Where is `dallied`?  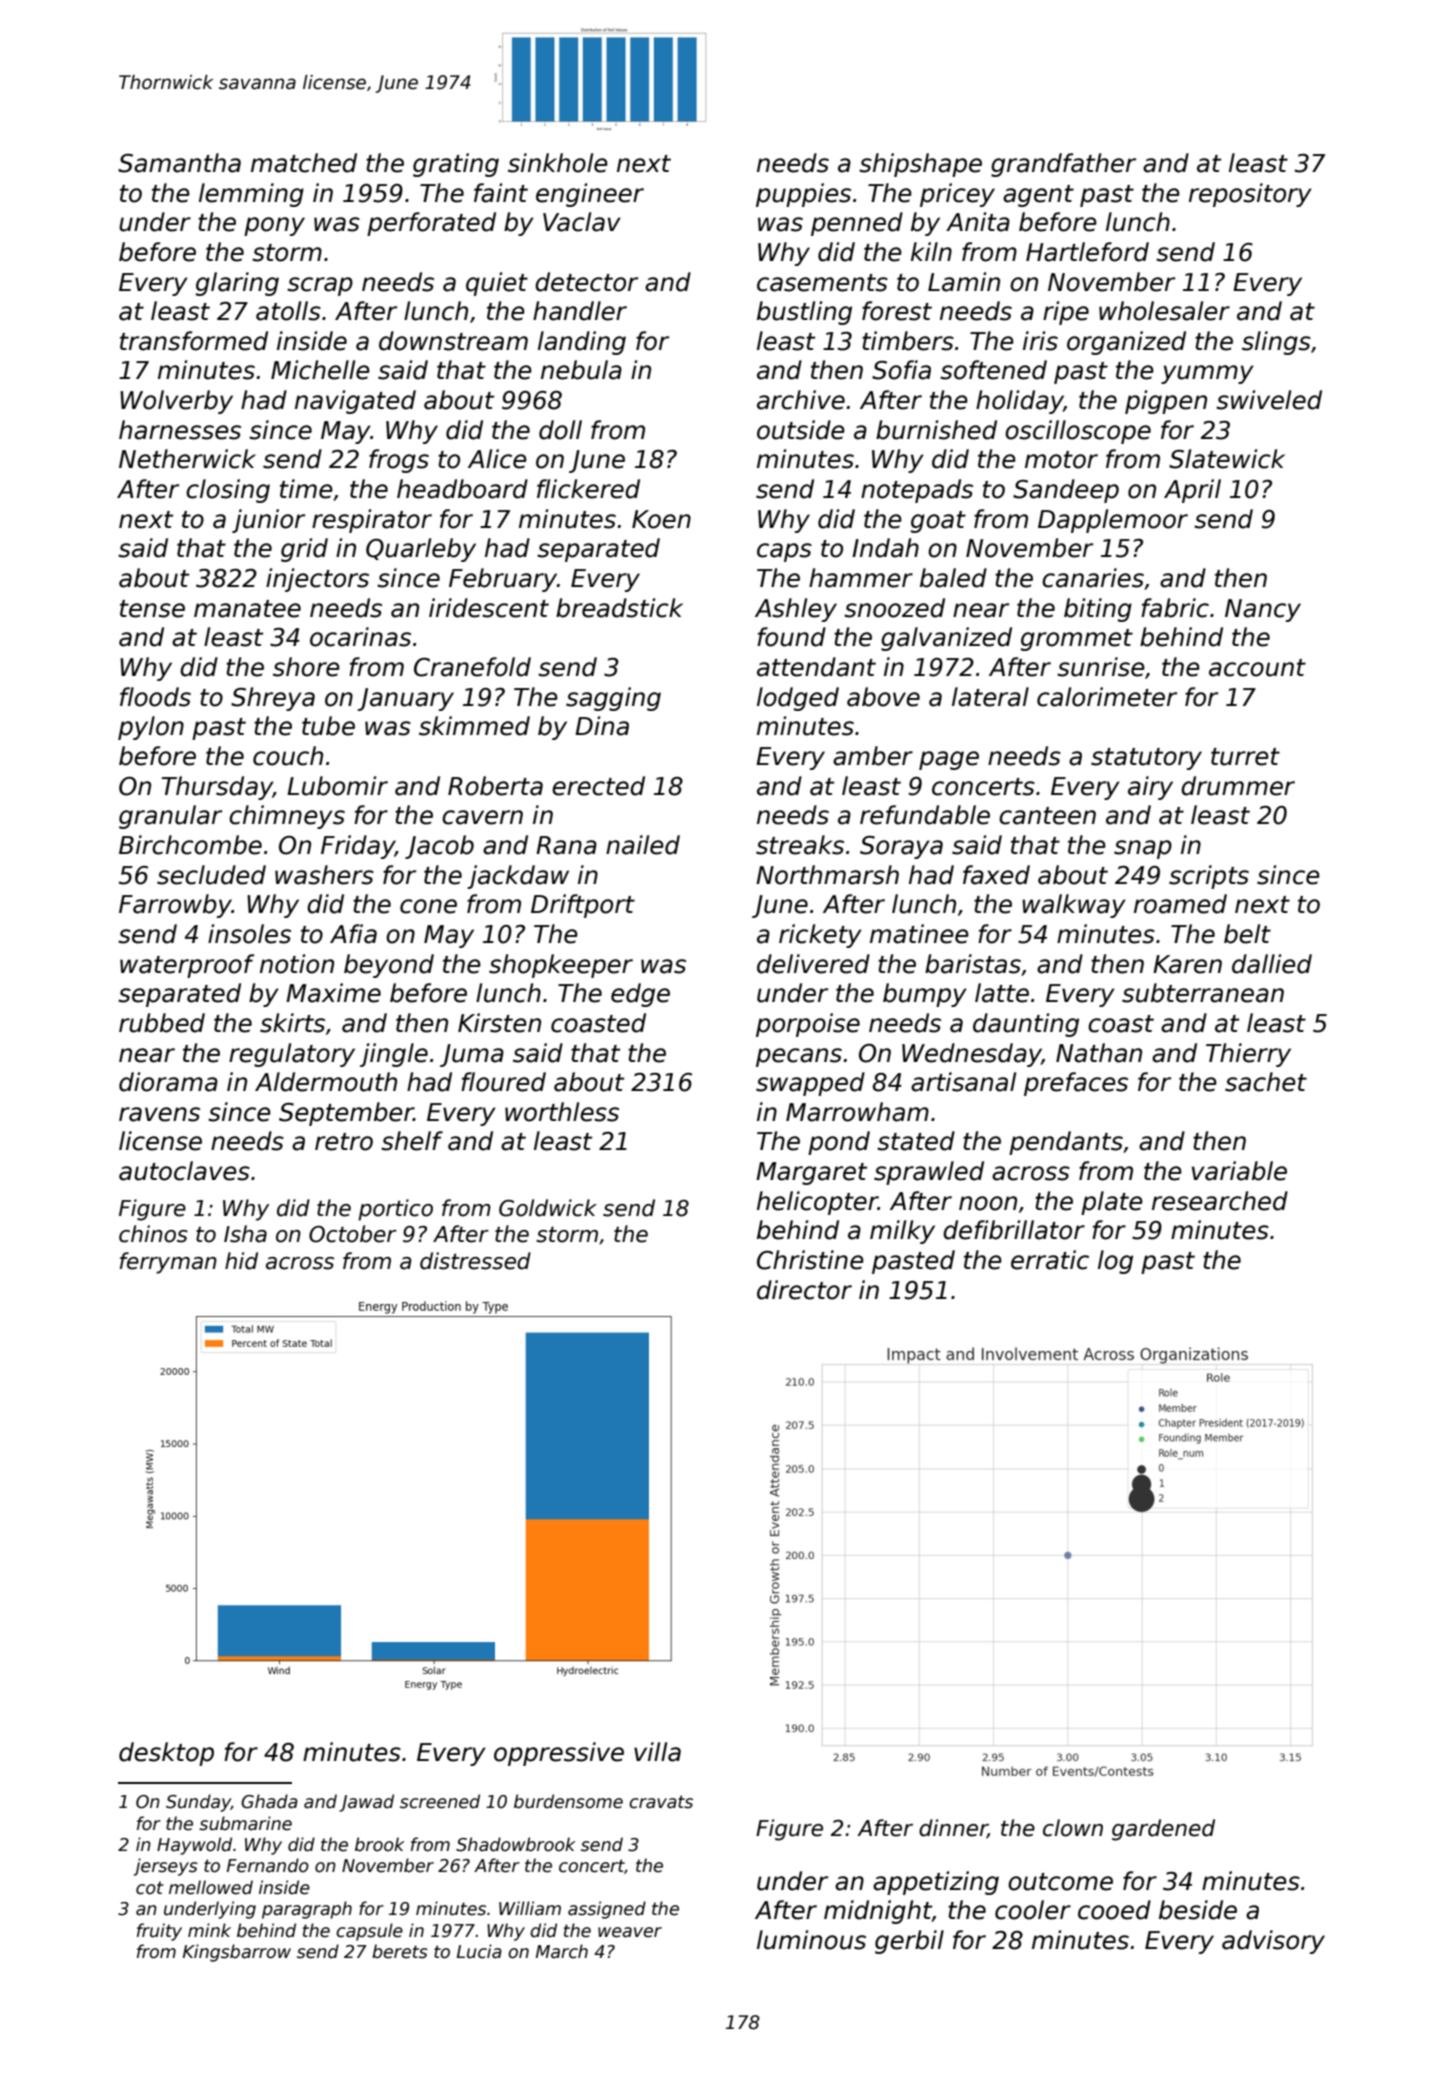 dallied is located at coordinates (1272, 964).
